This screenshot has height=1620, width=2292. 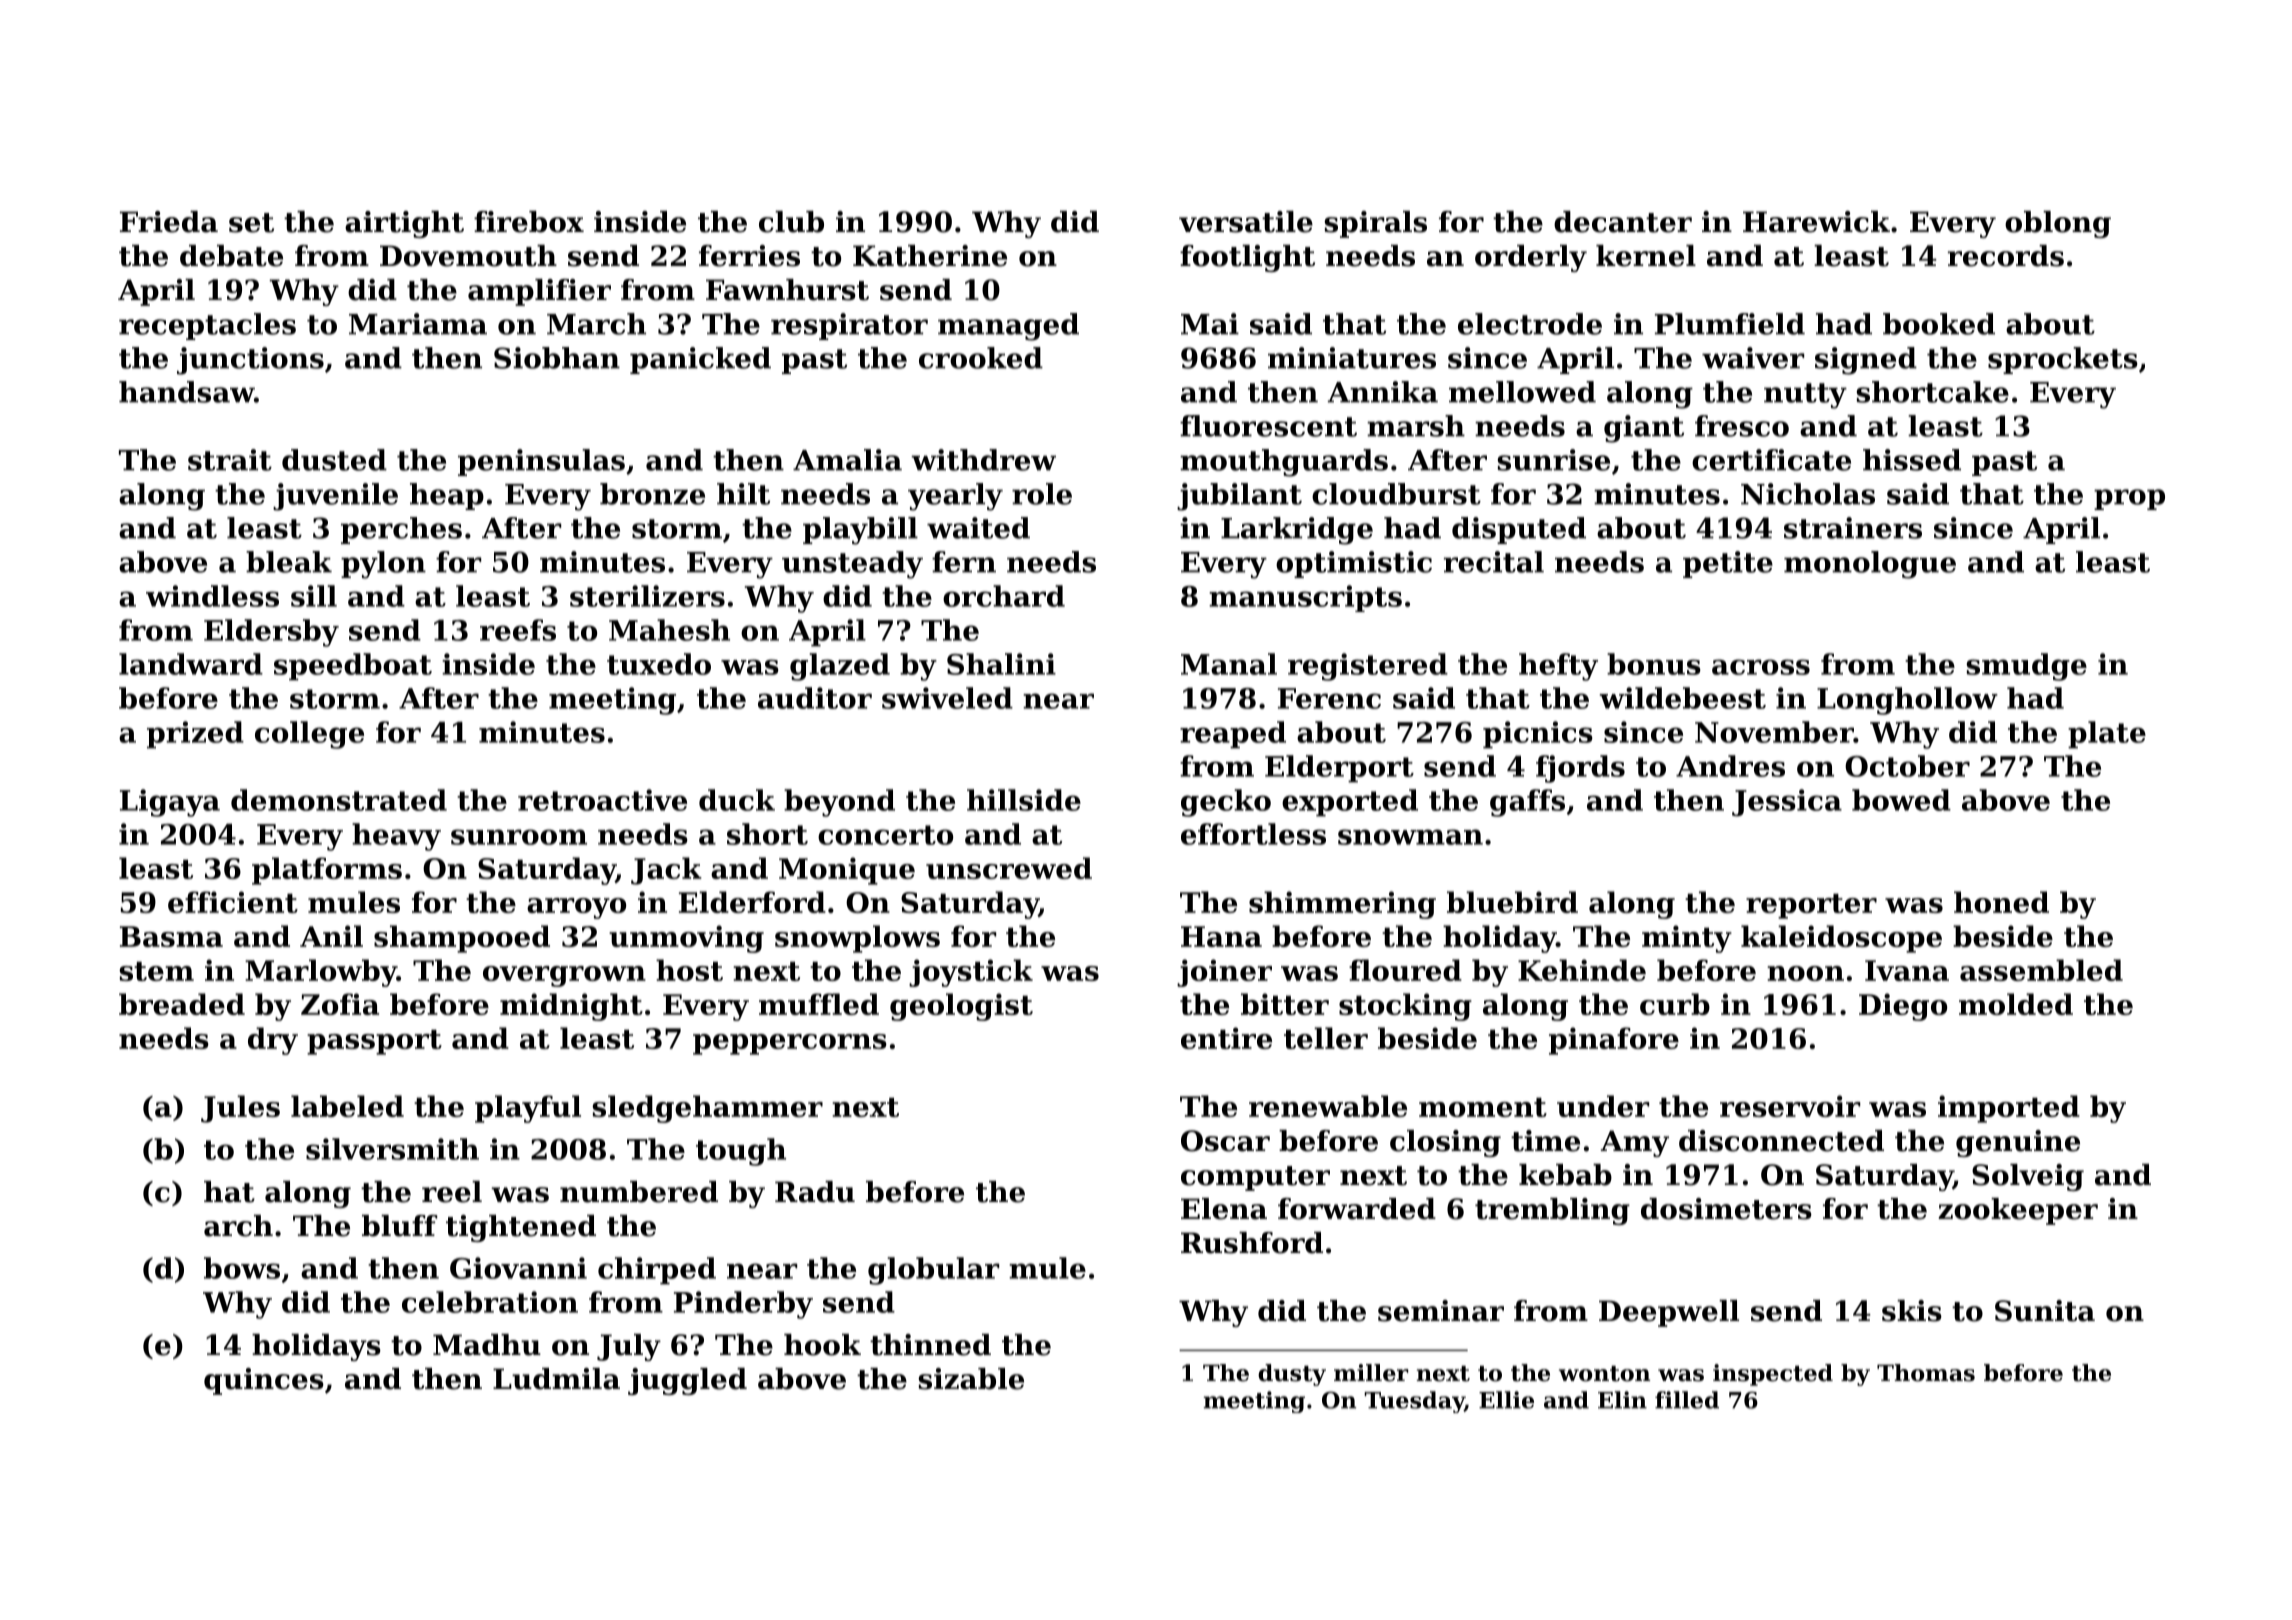 What do you see at coordinates (231, 256) in the screenshot?
I see `debate` at bounding box center [231, 256].
